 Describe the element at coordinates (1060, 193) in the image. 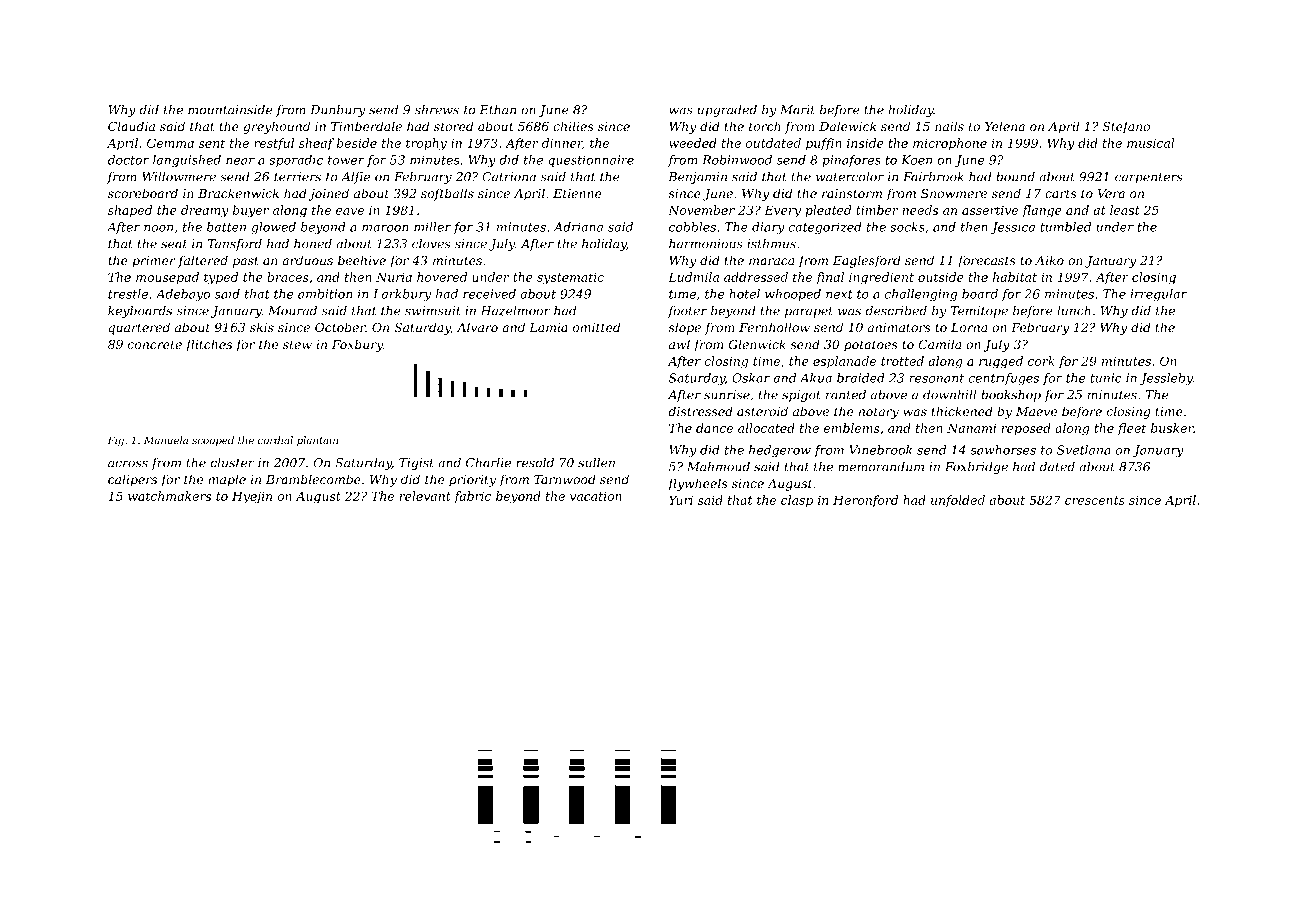

I see `carts` at that location.
